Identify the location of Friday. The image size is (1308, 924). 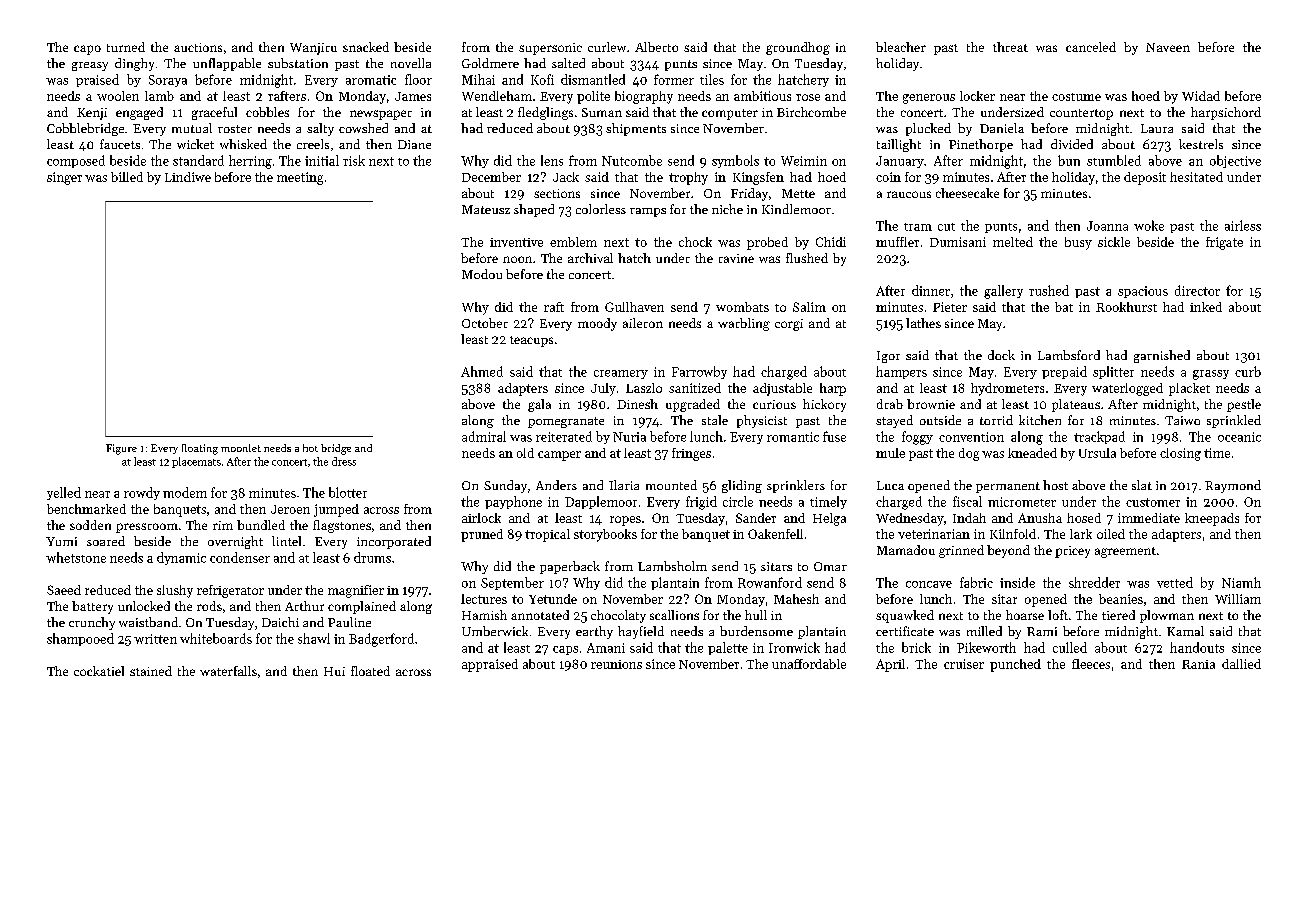
(749, 194).
